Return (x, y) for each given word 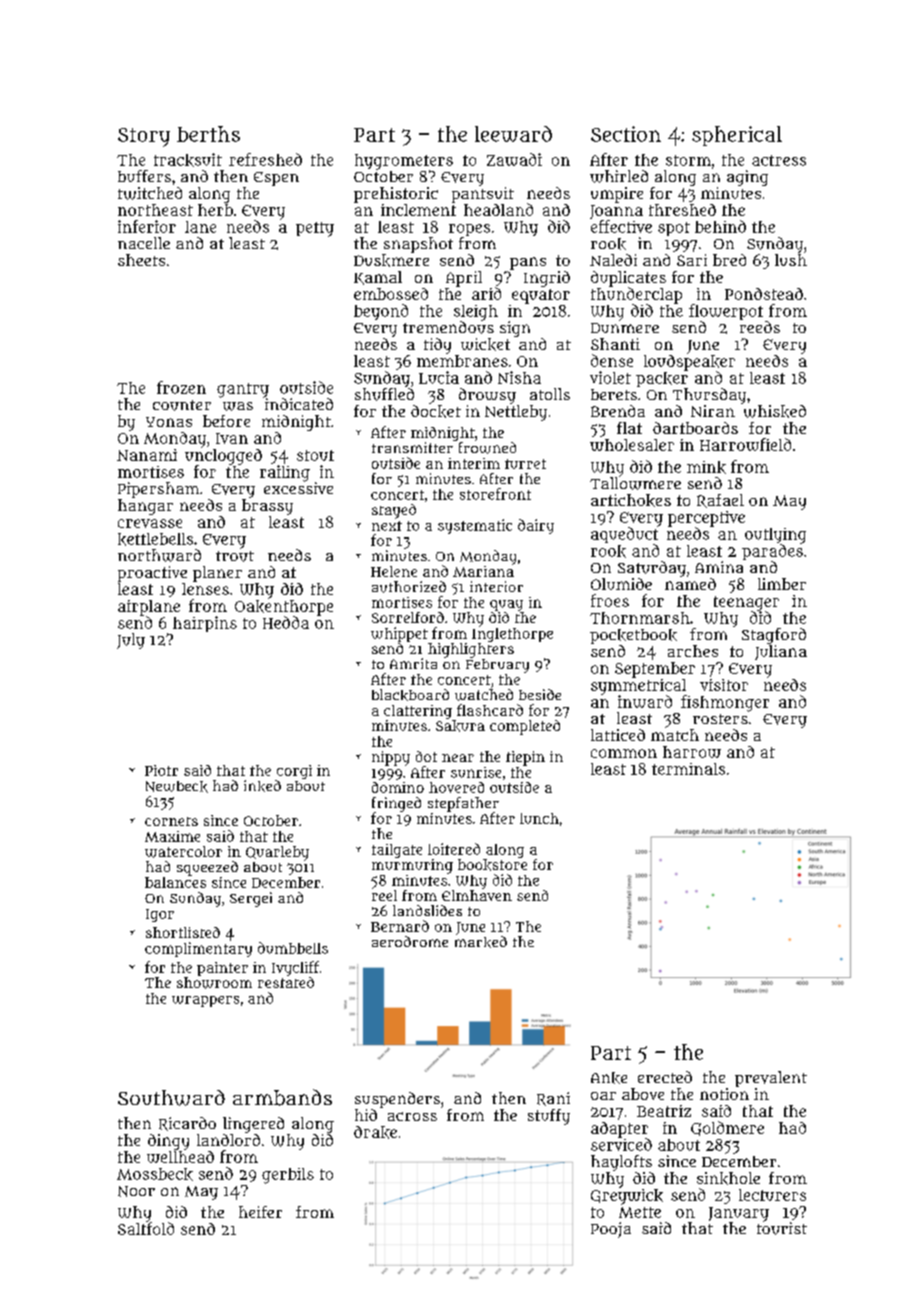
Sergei (251, 899)
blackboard (410, 695)
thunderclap (636, 295)
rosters (720, 719)
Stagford (774, 636)
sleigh (476, 313)
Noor (136, 1191)
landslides (427, 910)
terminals (688, 769)
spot (674, 229)
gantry (243, 390)
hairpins (205, 624)
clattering (418, 712)
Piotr (161, 770)
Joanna (616, 212)
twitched (150, 193)
